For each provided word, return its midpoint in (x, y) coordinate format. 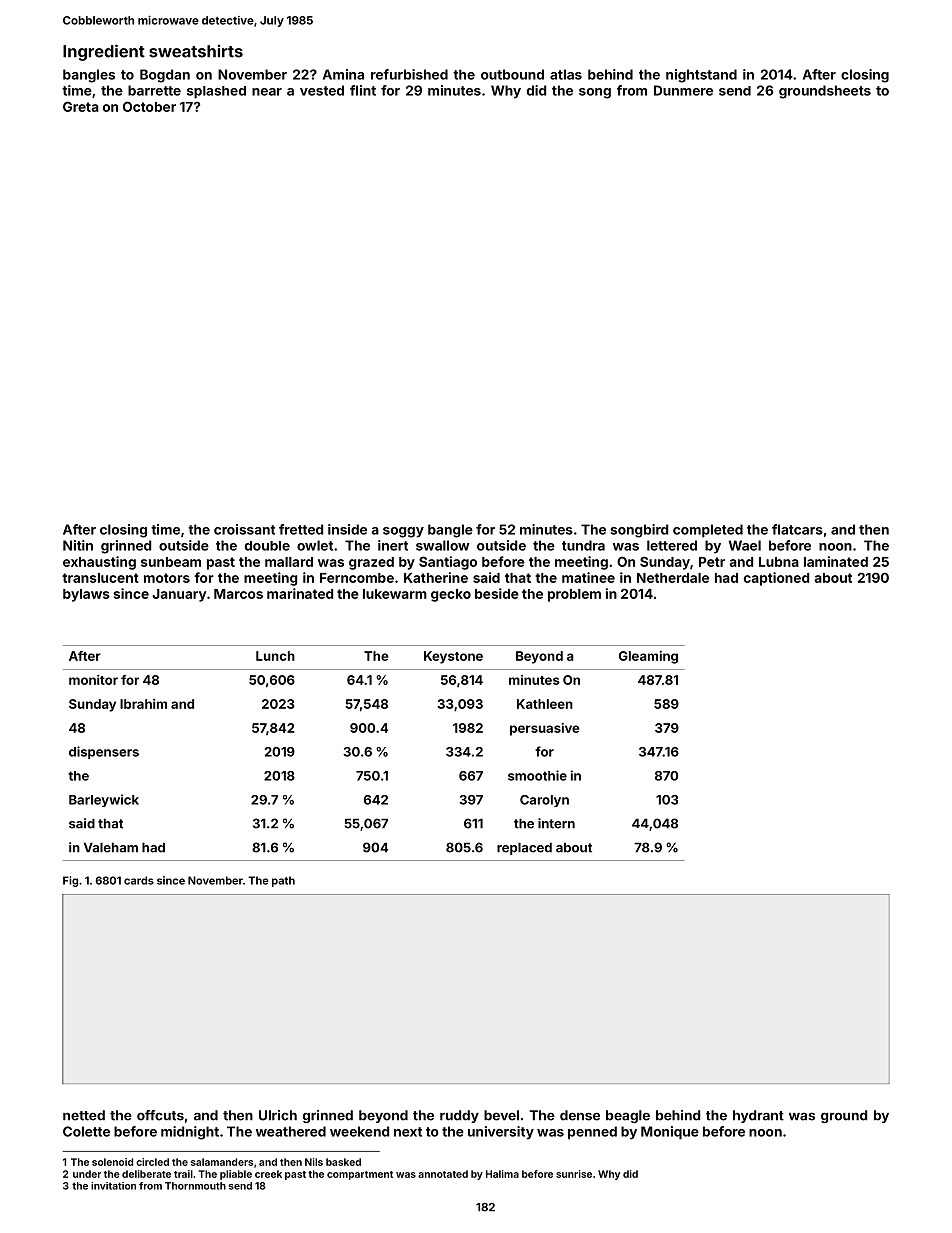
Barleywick (104, 800)
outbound (512, 74)
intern (556, 823)
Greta (81, 106)
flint (363, 90)
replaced (524, 848)
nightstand (701, 76)
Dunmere (683, 90)
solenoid (112, 1162)
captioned (776, 579)
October (149, 106)
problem (574, 595)
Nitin (78, 545)
